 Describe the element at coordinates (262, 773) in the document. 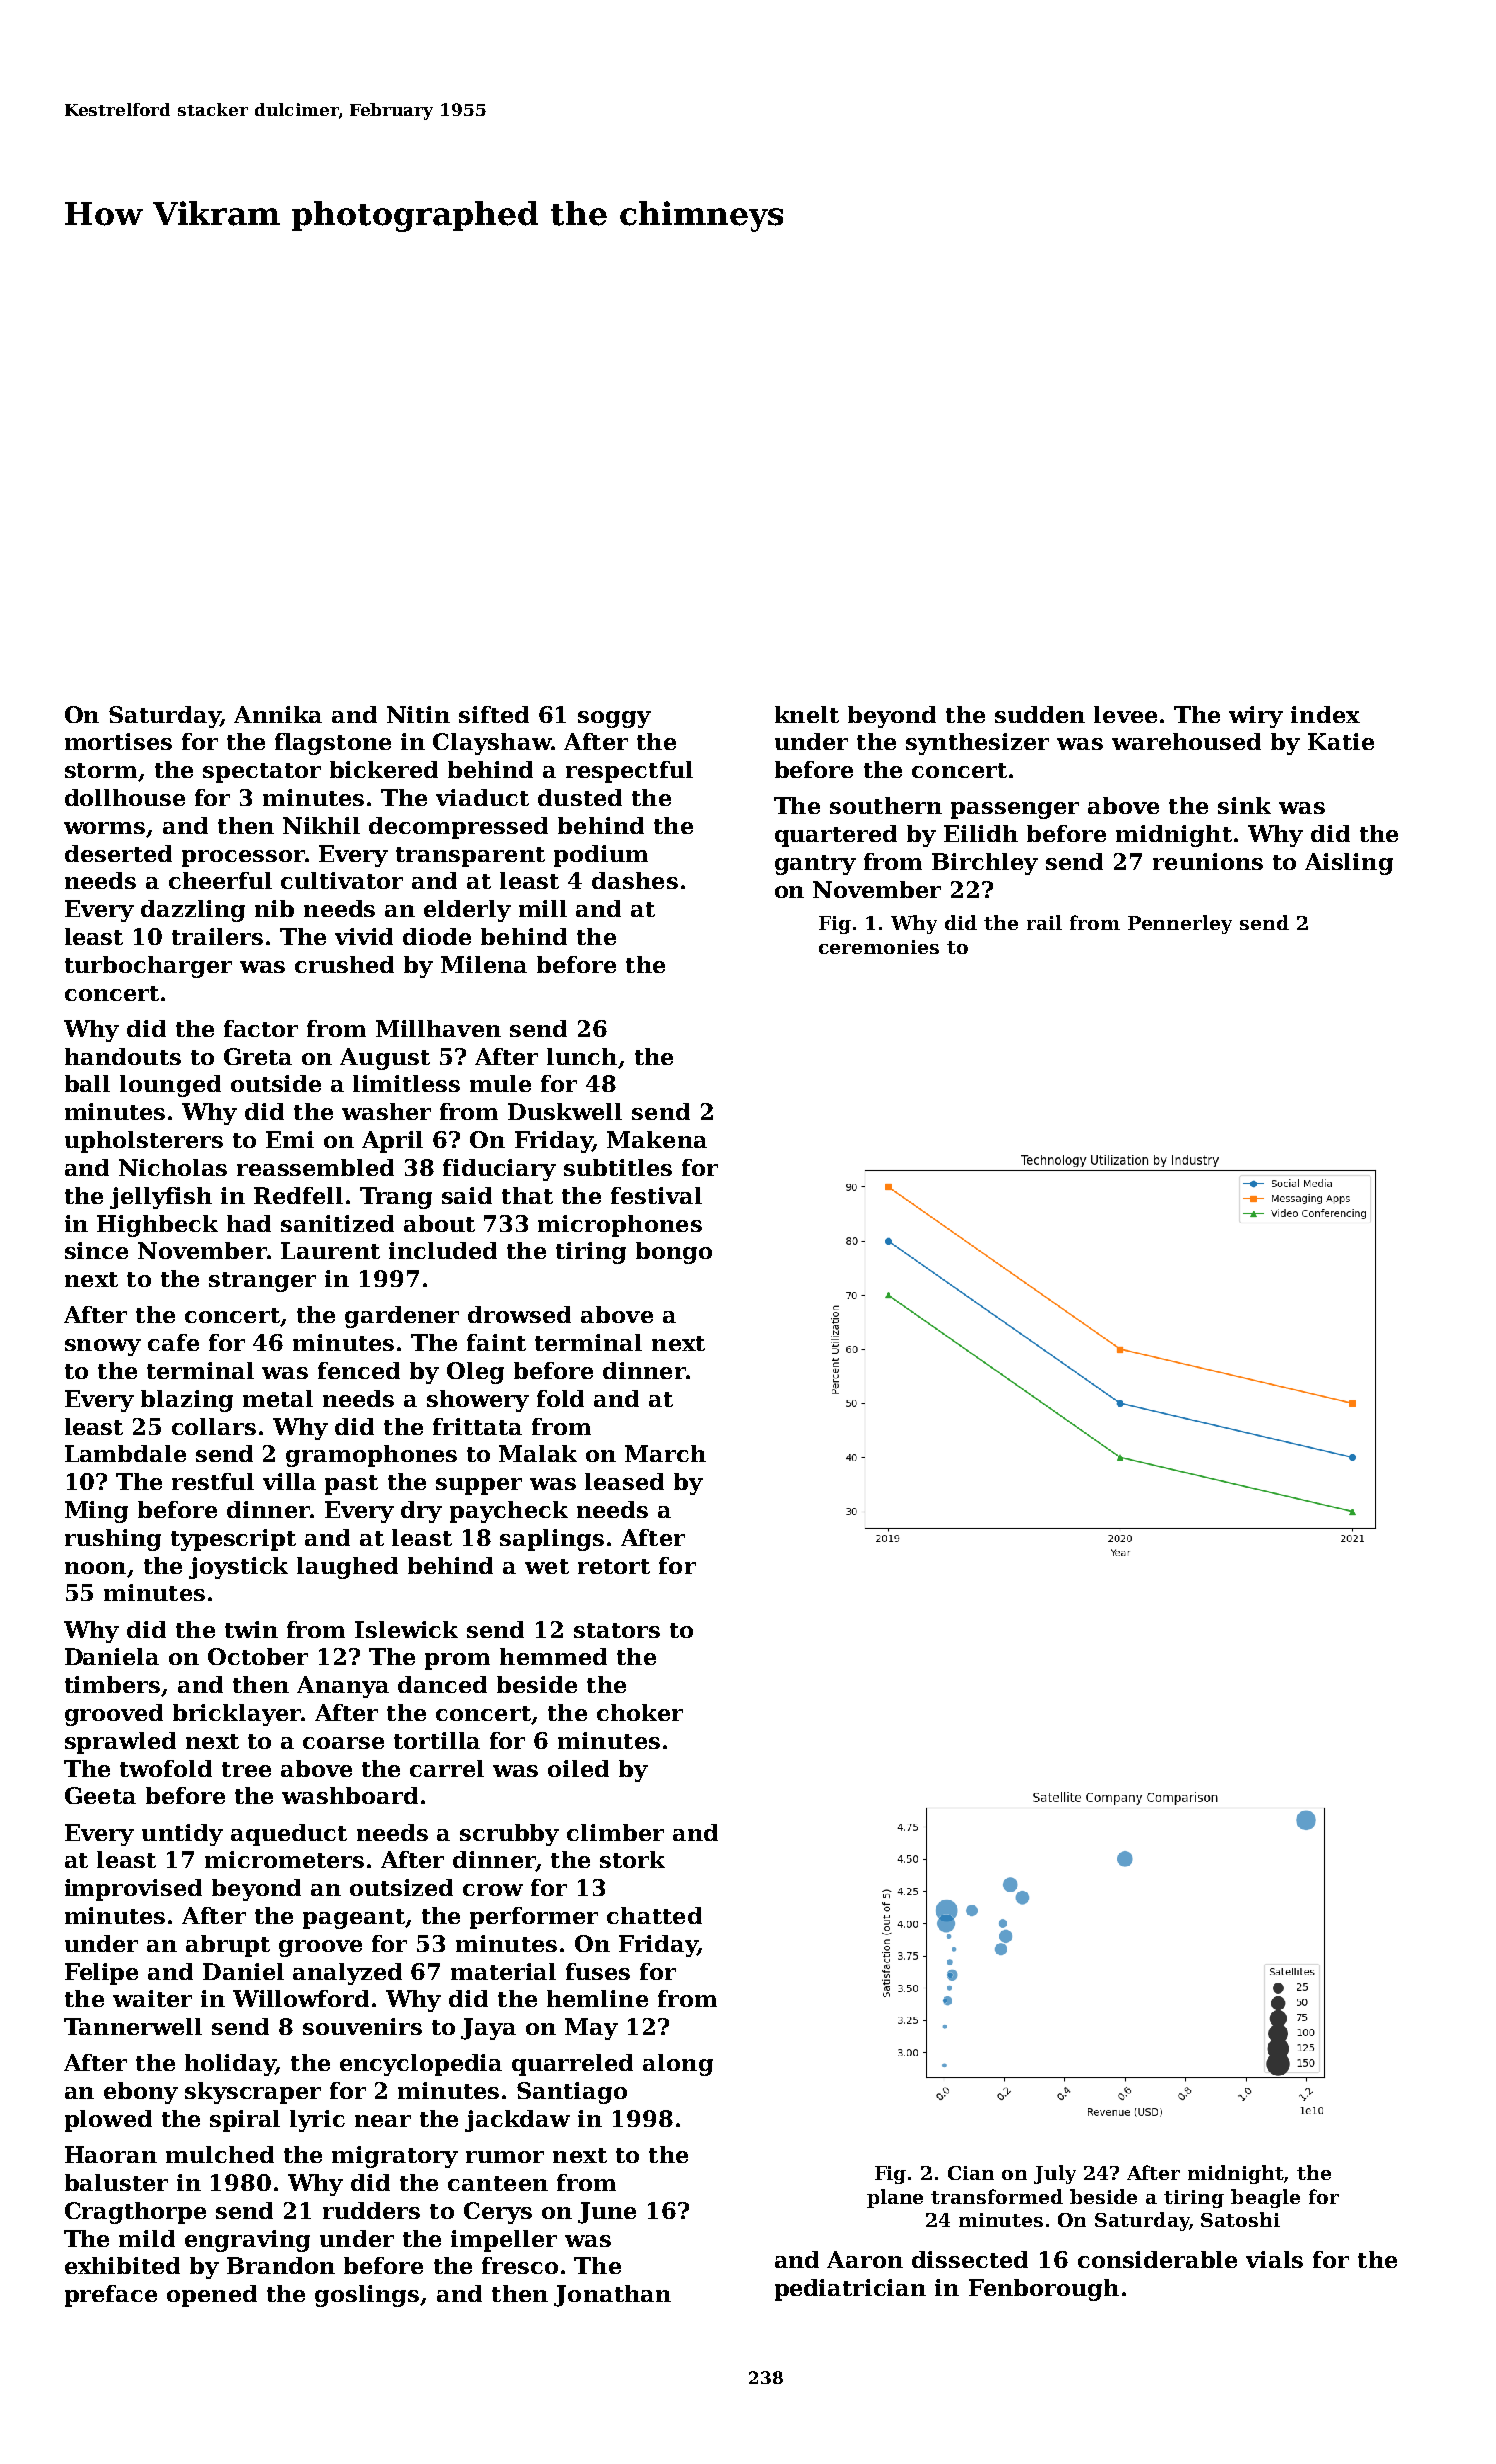

I see `spectator` at that location.
